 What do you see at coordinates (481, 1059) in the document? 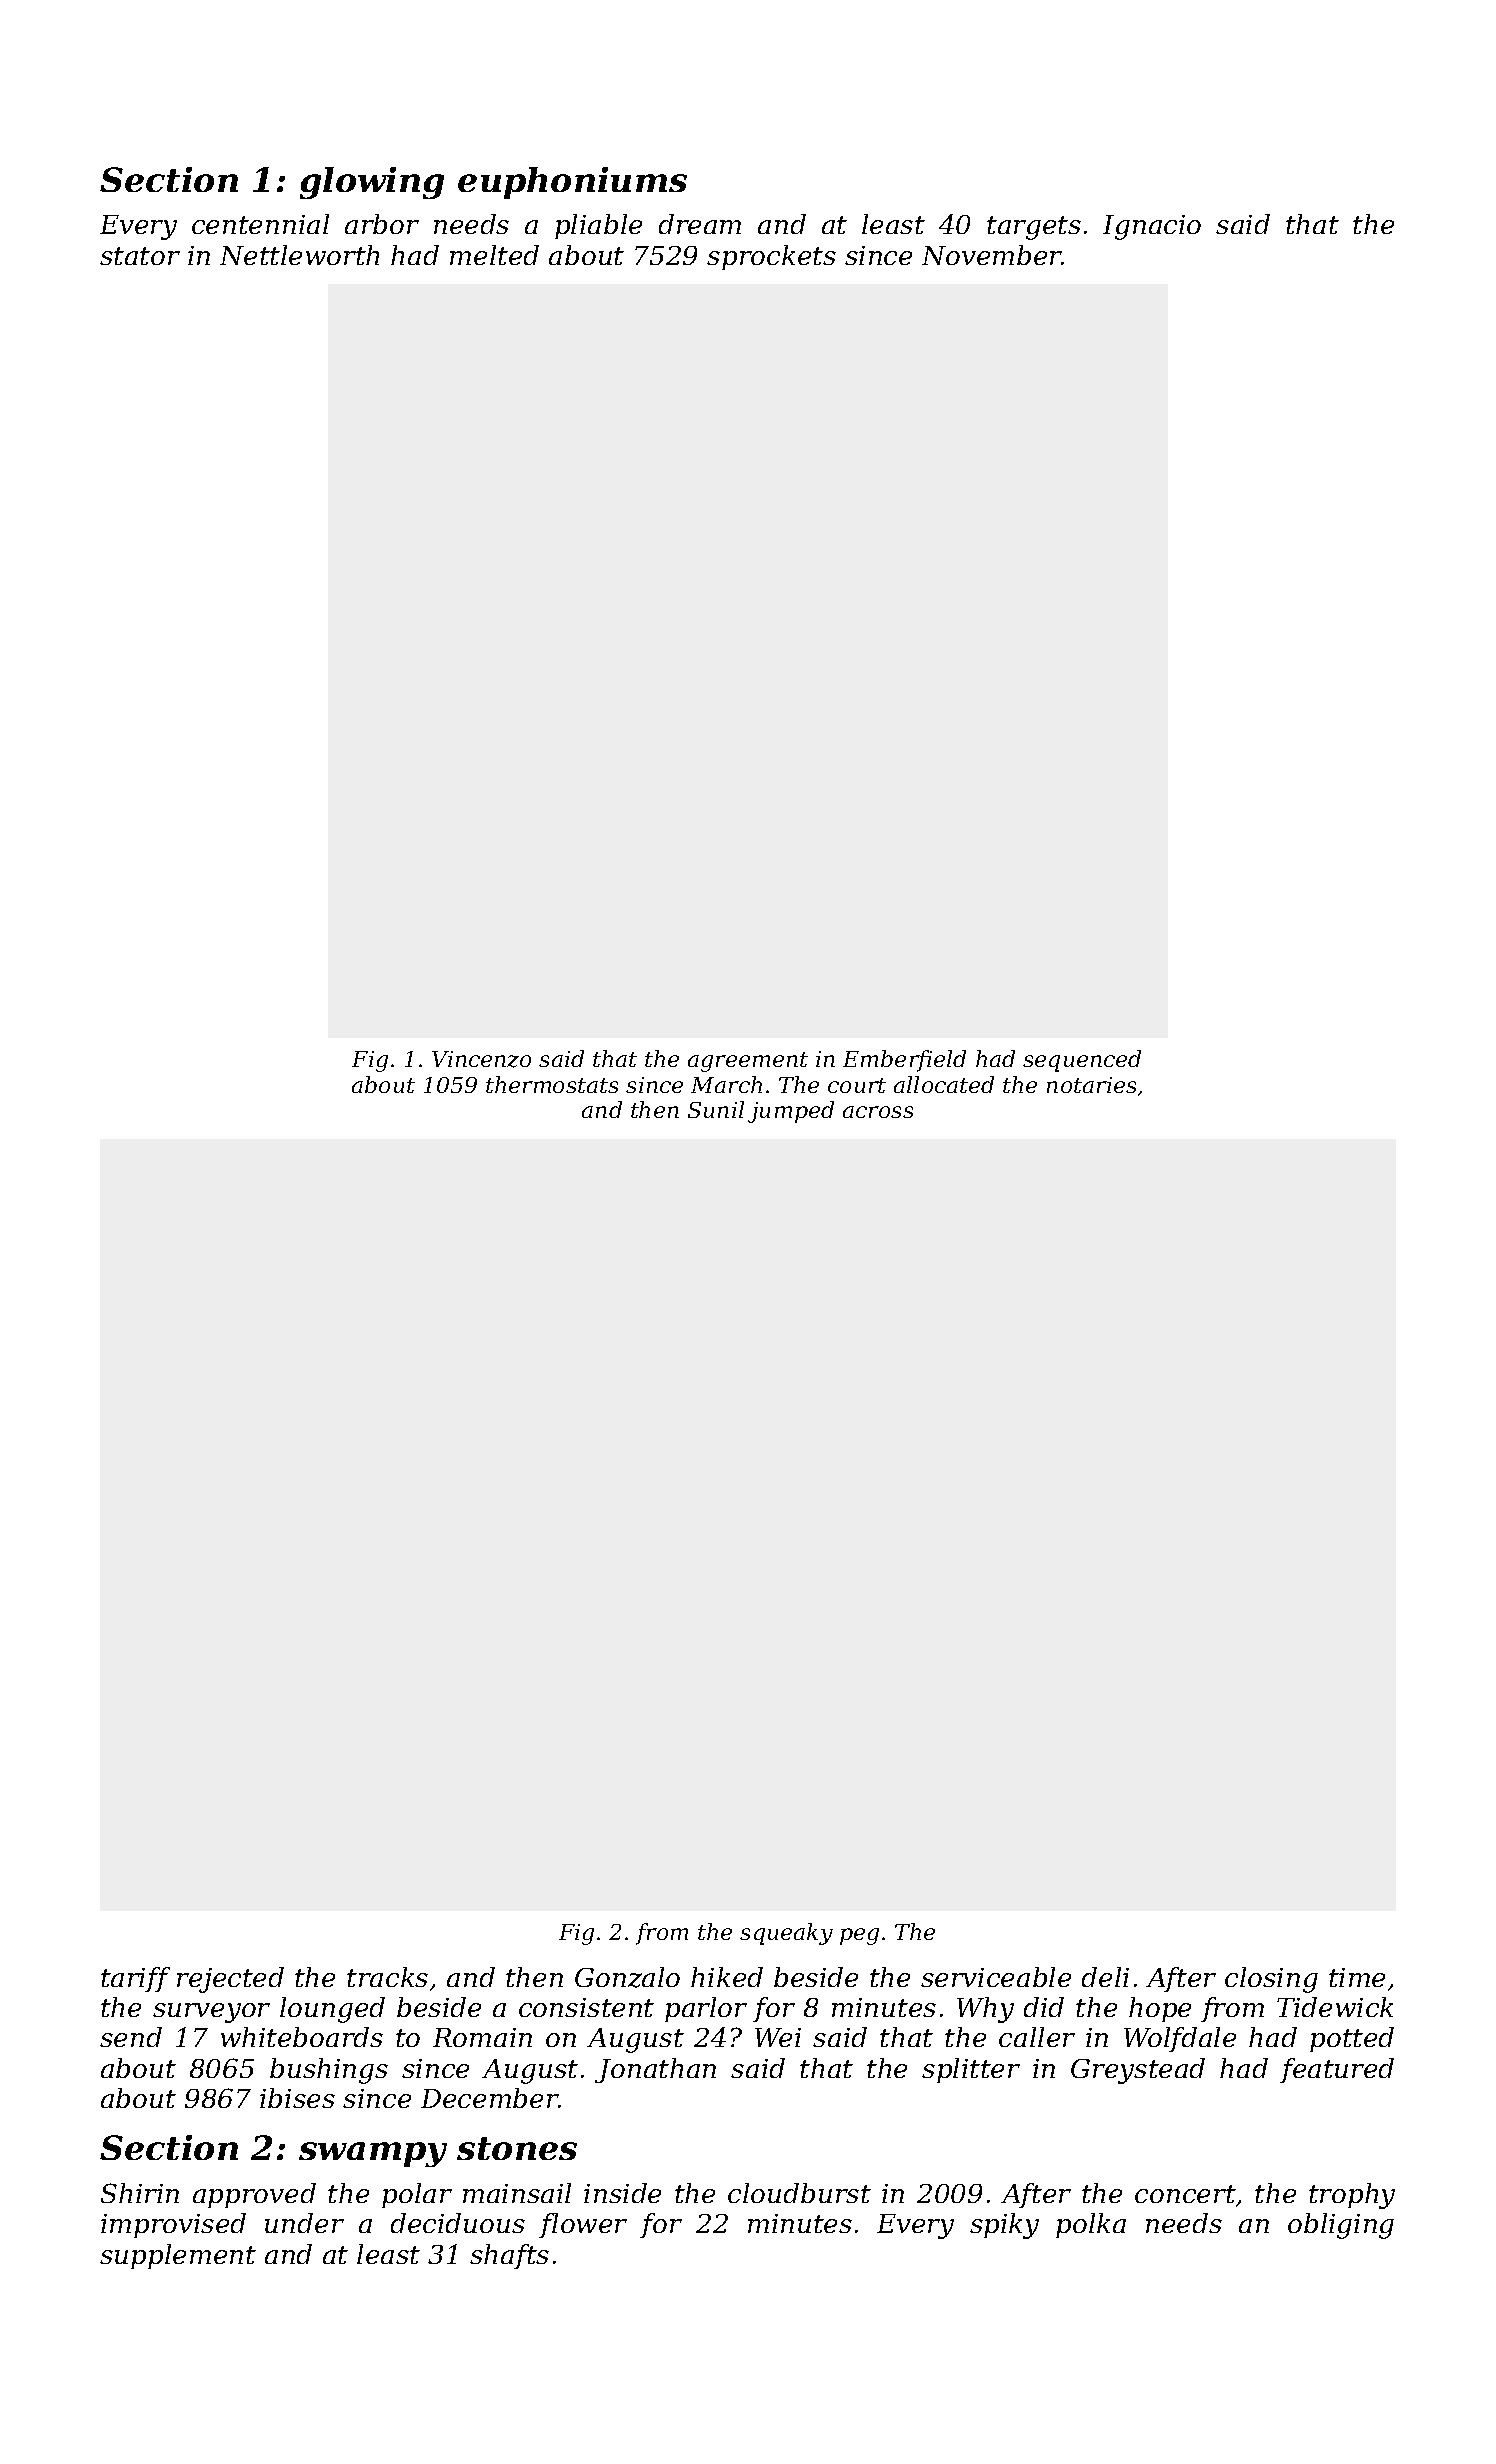
I see `Vincenzo` at bounding box center [481, 1059].
